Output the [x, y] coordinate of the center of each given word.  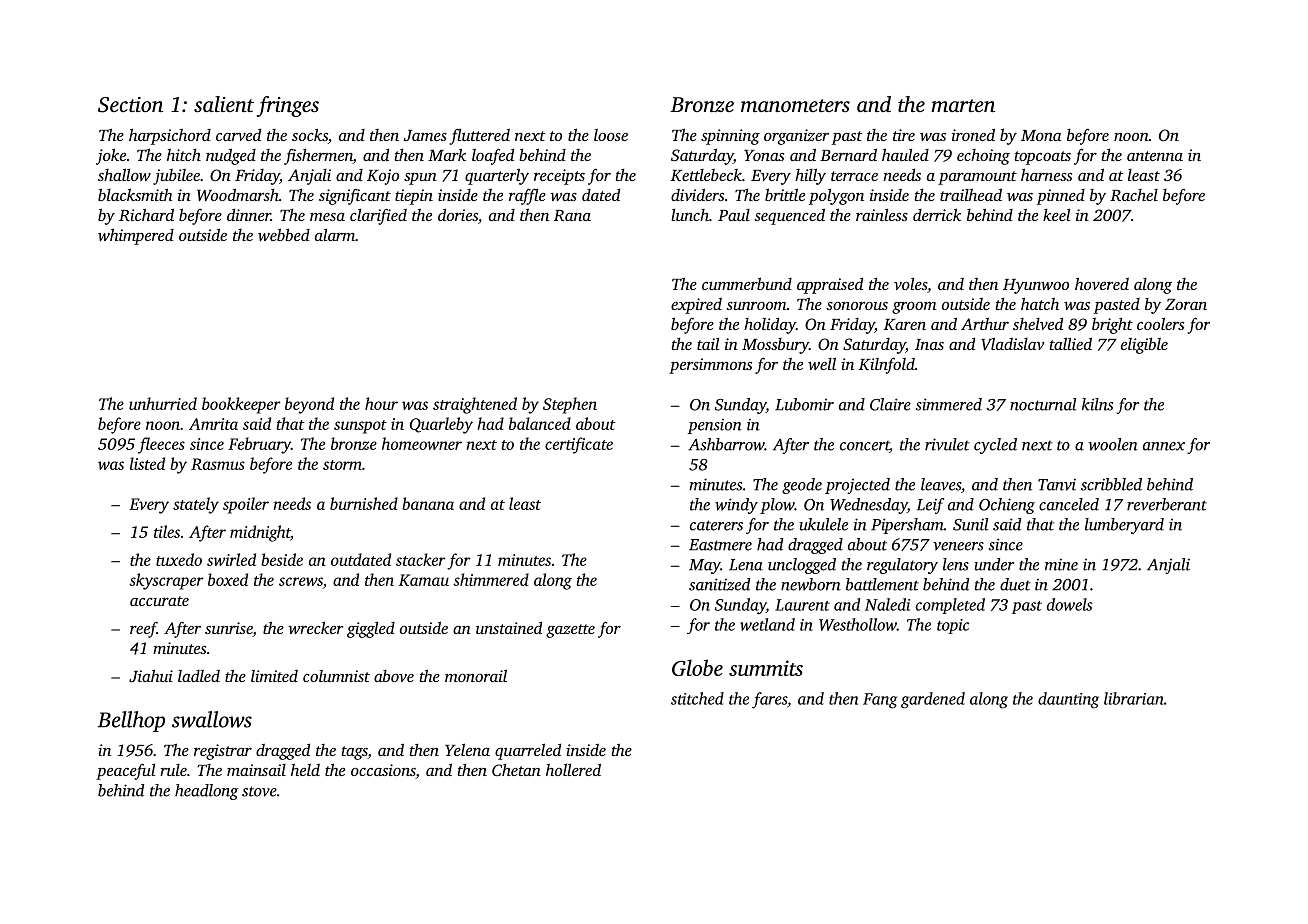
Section [130, 105]
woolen [1113, 444]
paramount [977, 178]
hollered [573, 769]
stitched [697, 698]
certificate [579, 445]
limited [274, 676]
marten [963, 105]
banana [428, 503]
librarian [1133, 698]
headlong [206, 792]
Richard [146, 214]
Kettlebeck [706, 175]
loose [611, 135]
